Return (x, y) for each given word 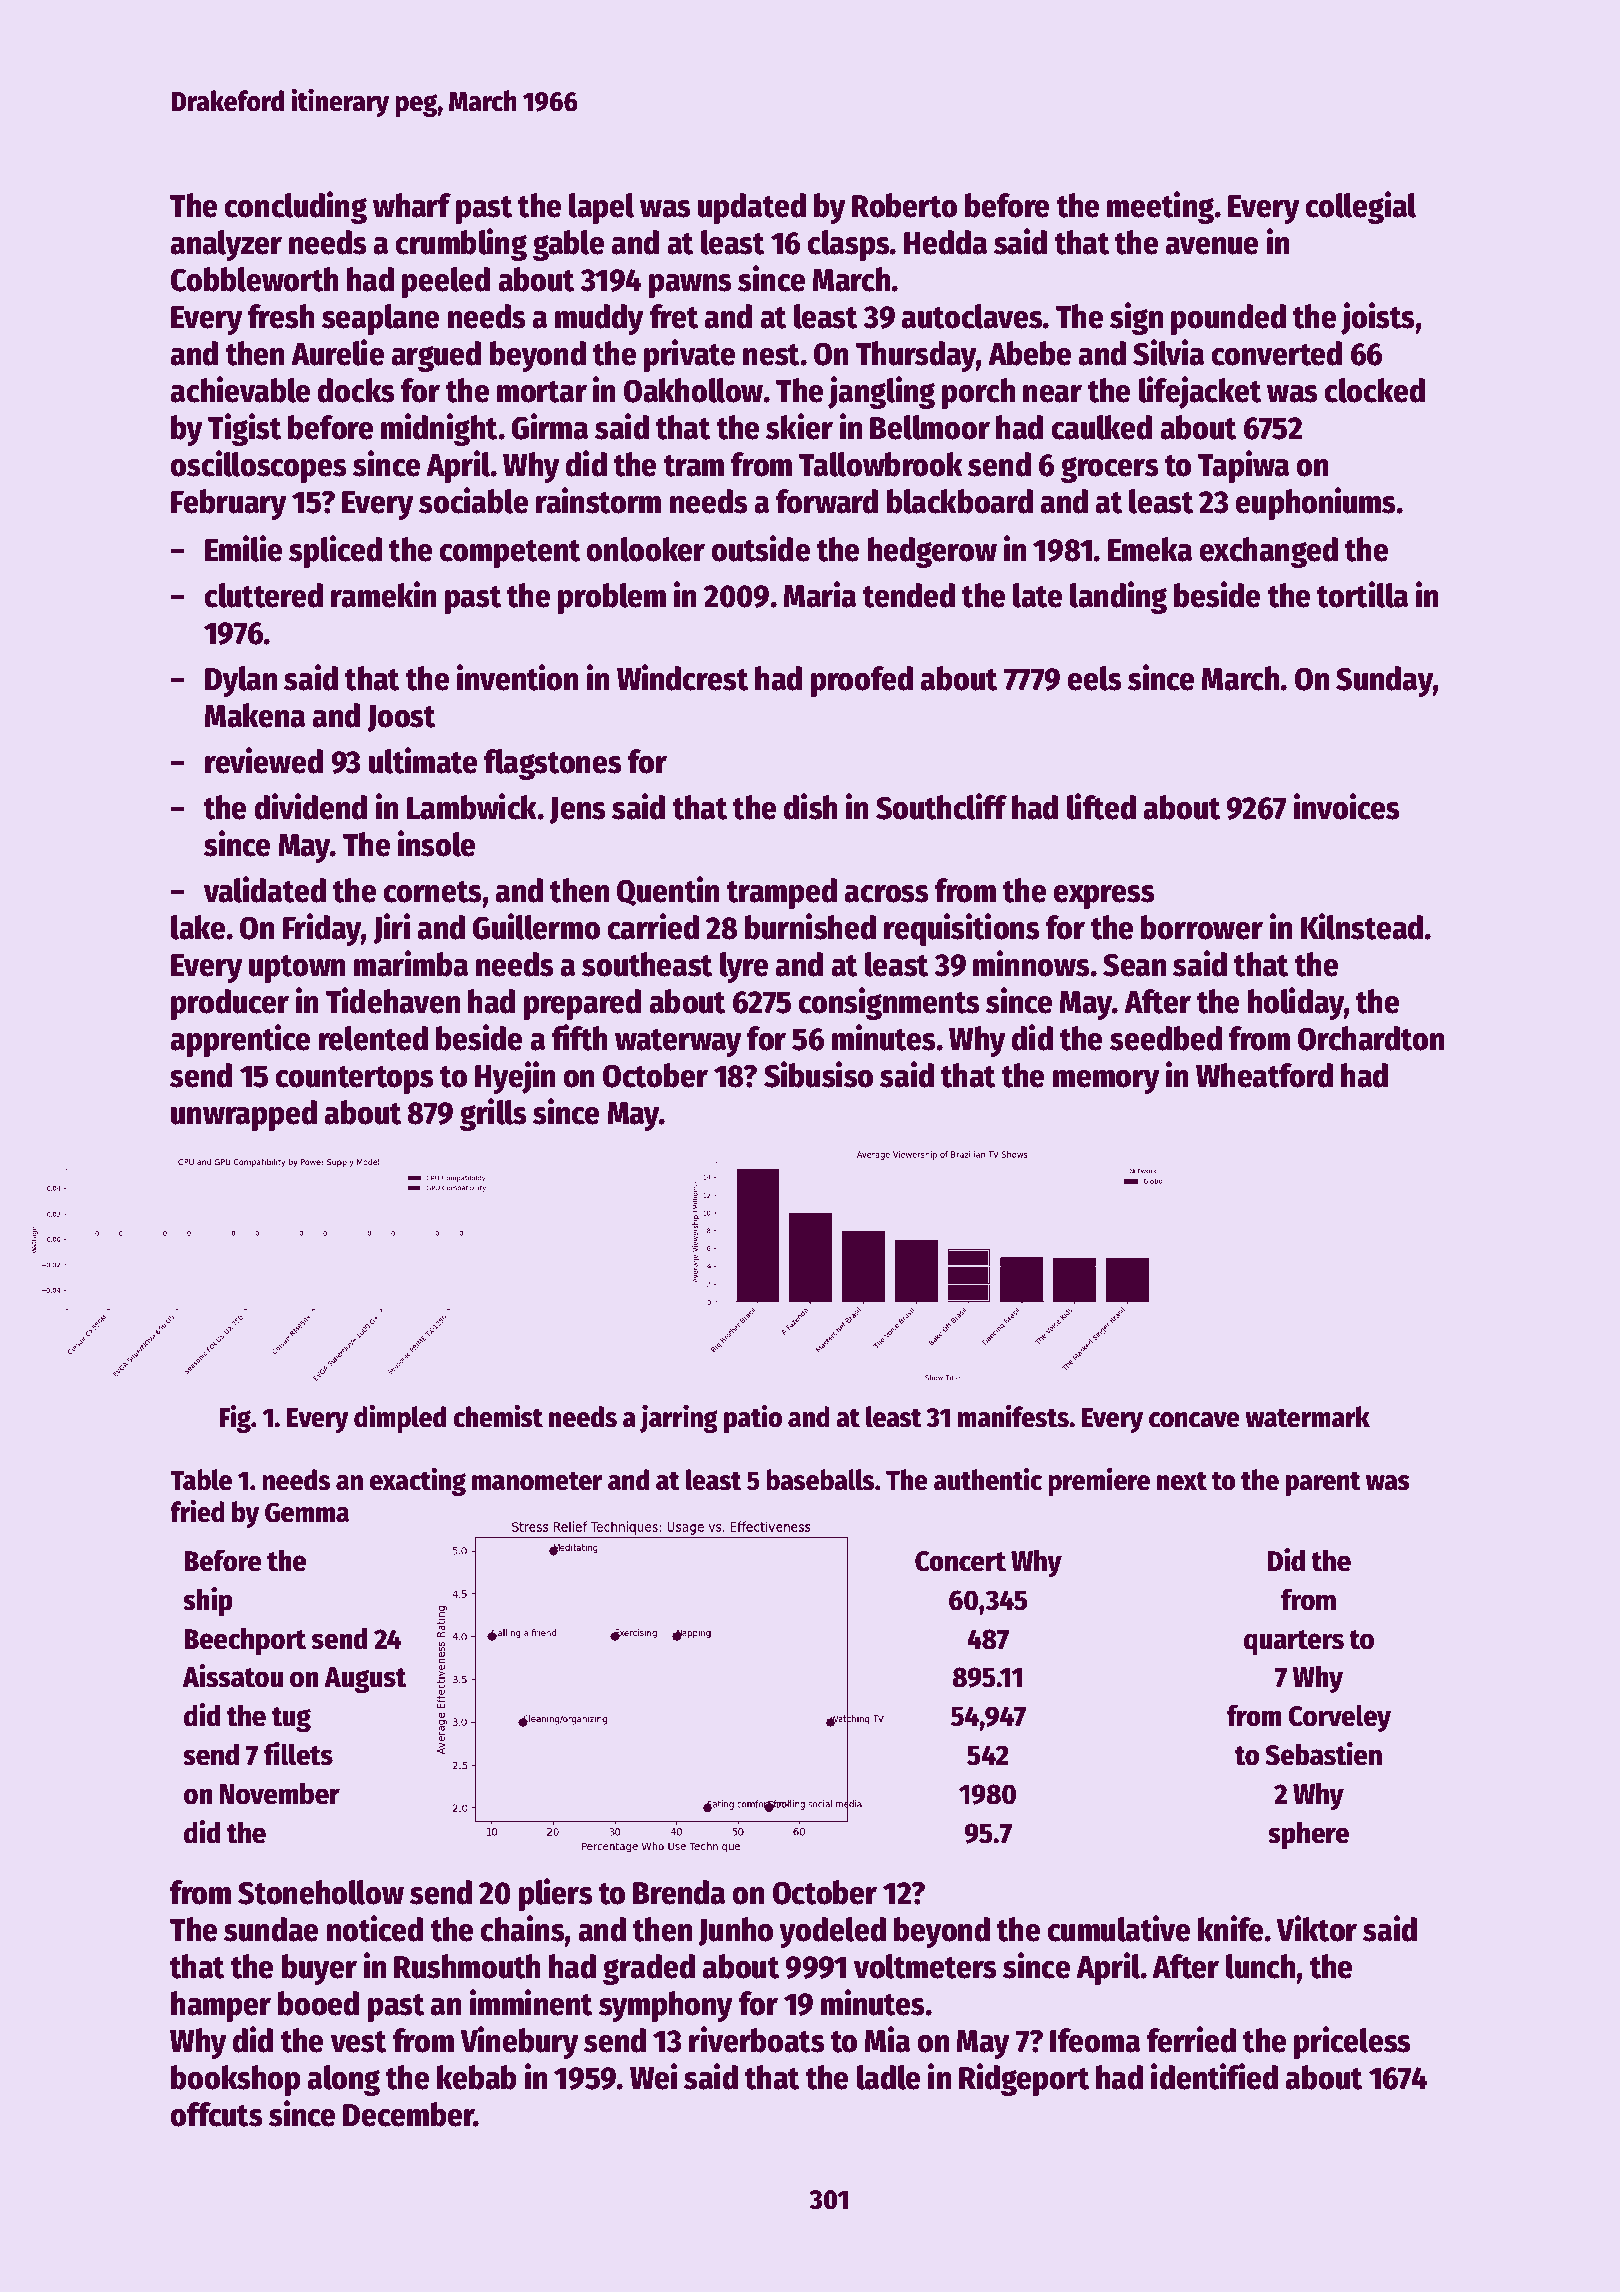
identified (1214, 2076)
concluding (295, 207)
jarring (679, 1419)
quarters (1294, 1642)
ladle (889, 2077)
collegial (1360, 207)
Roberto (904, 205)
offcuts (216, 2114)
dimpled (400, 1419)
